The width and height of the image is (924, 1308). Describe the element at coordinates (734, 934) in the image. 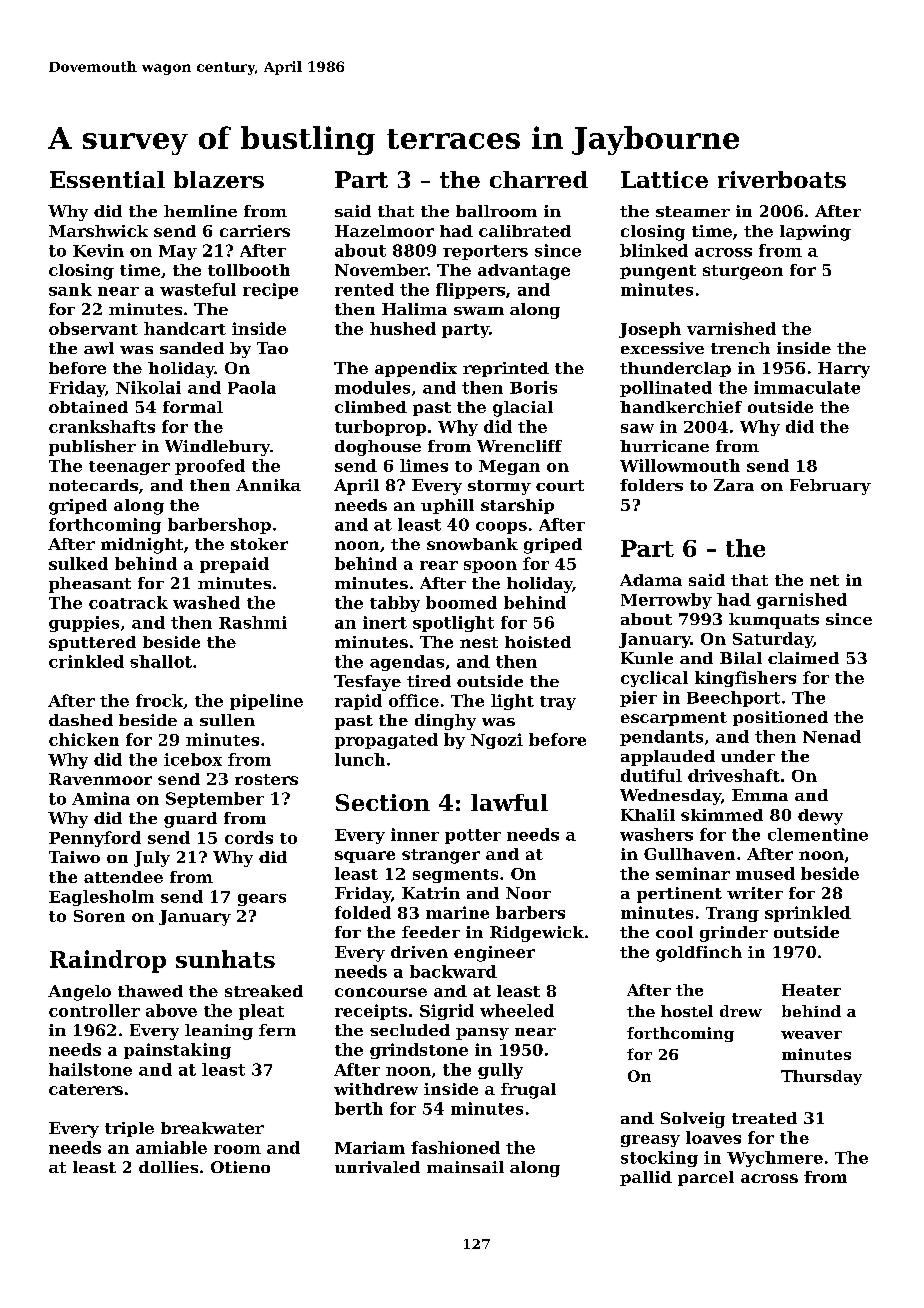

I see `grinder` at that location.
